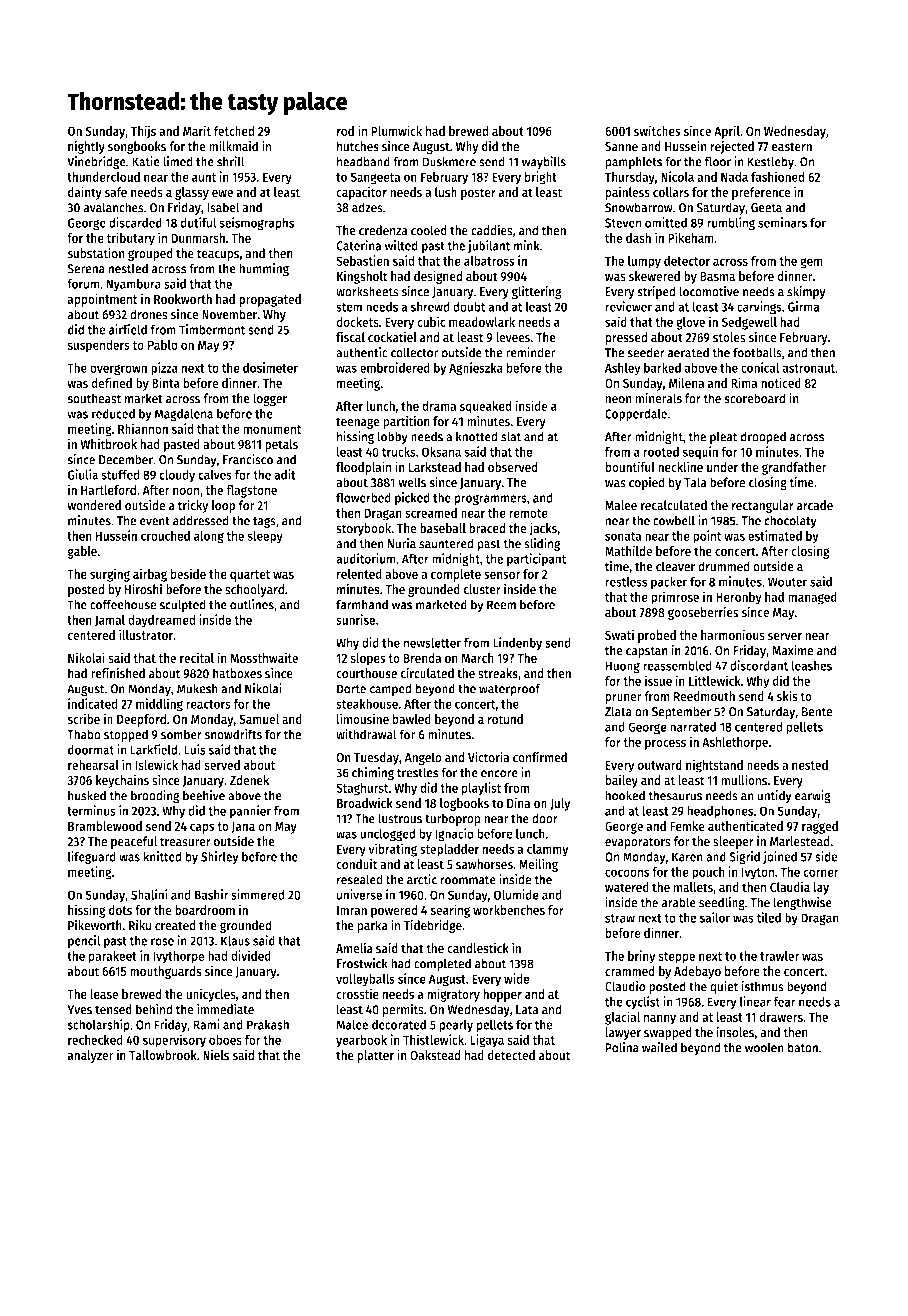  I want to click on corner, so click(821, 873).
